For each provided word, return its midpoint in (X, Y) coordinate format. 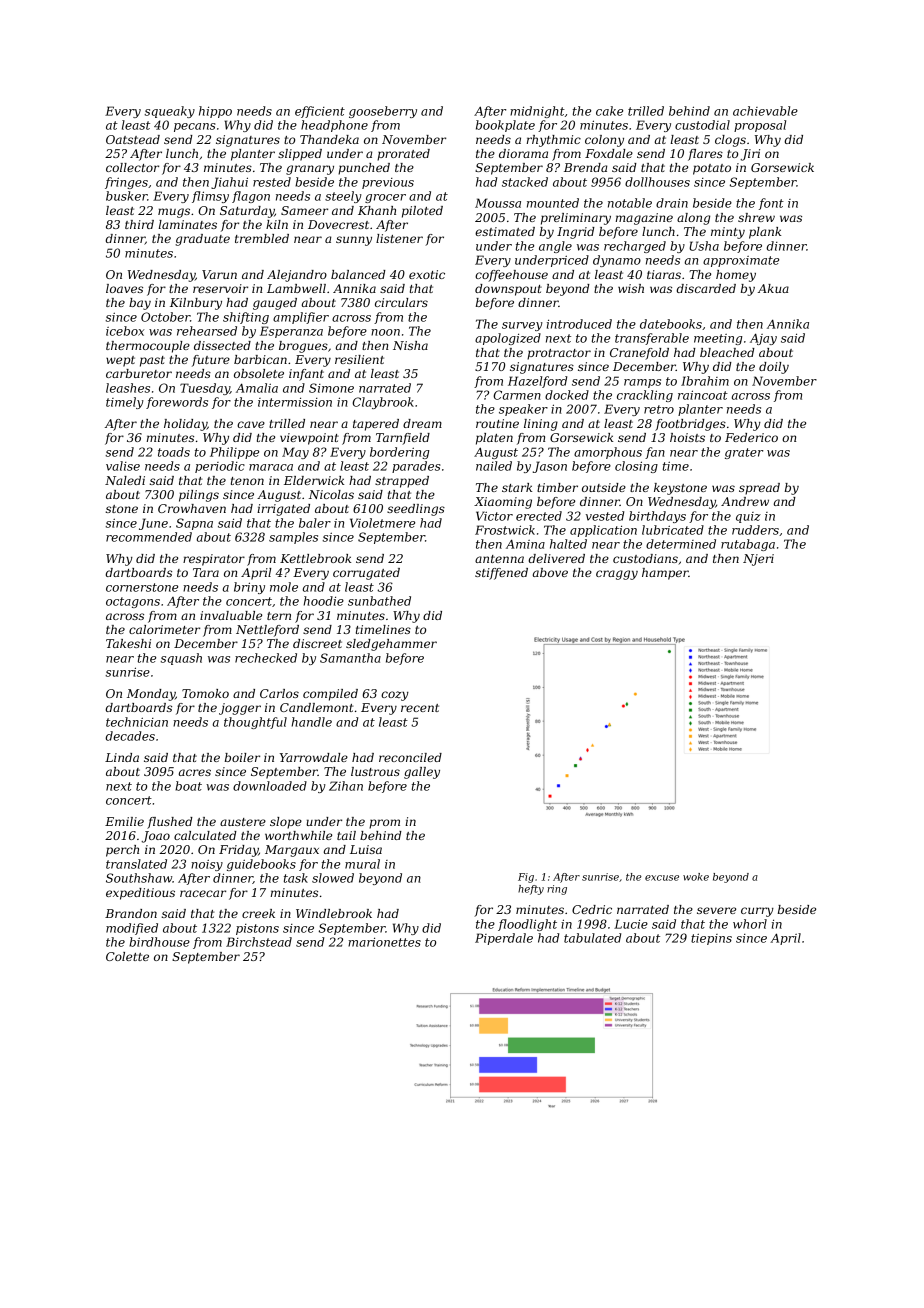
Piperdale (504, 939)
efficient (320, 112)
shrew (756, 217)
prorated (403, 155)
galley (422, 773)
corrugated (366, 574)
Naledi (125, 480)
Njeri (758, 560)
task (296, 878)
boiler (242, 757)
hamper (665, 574)
